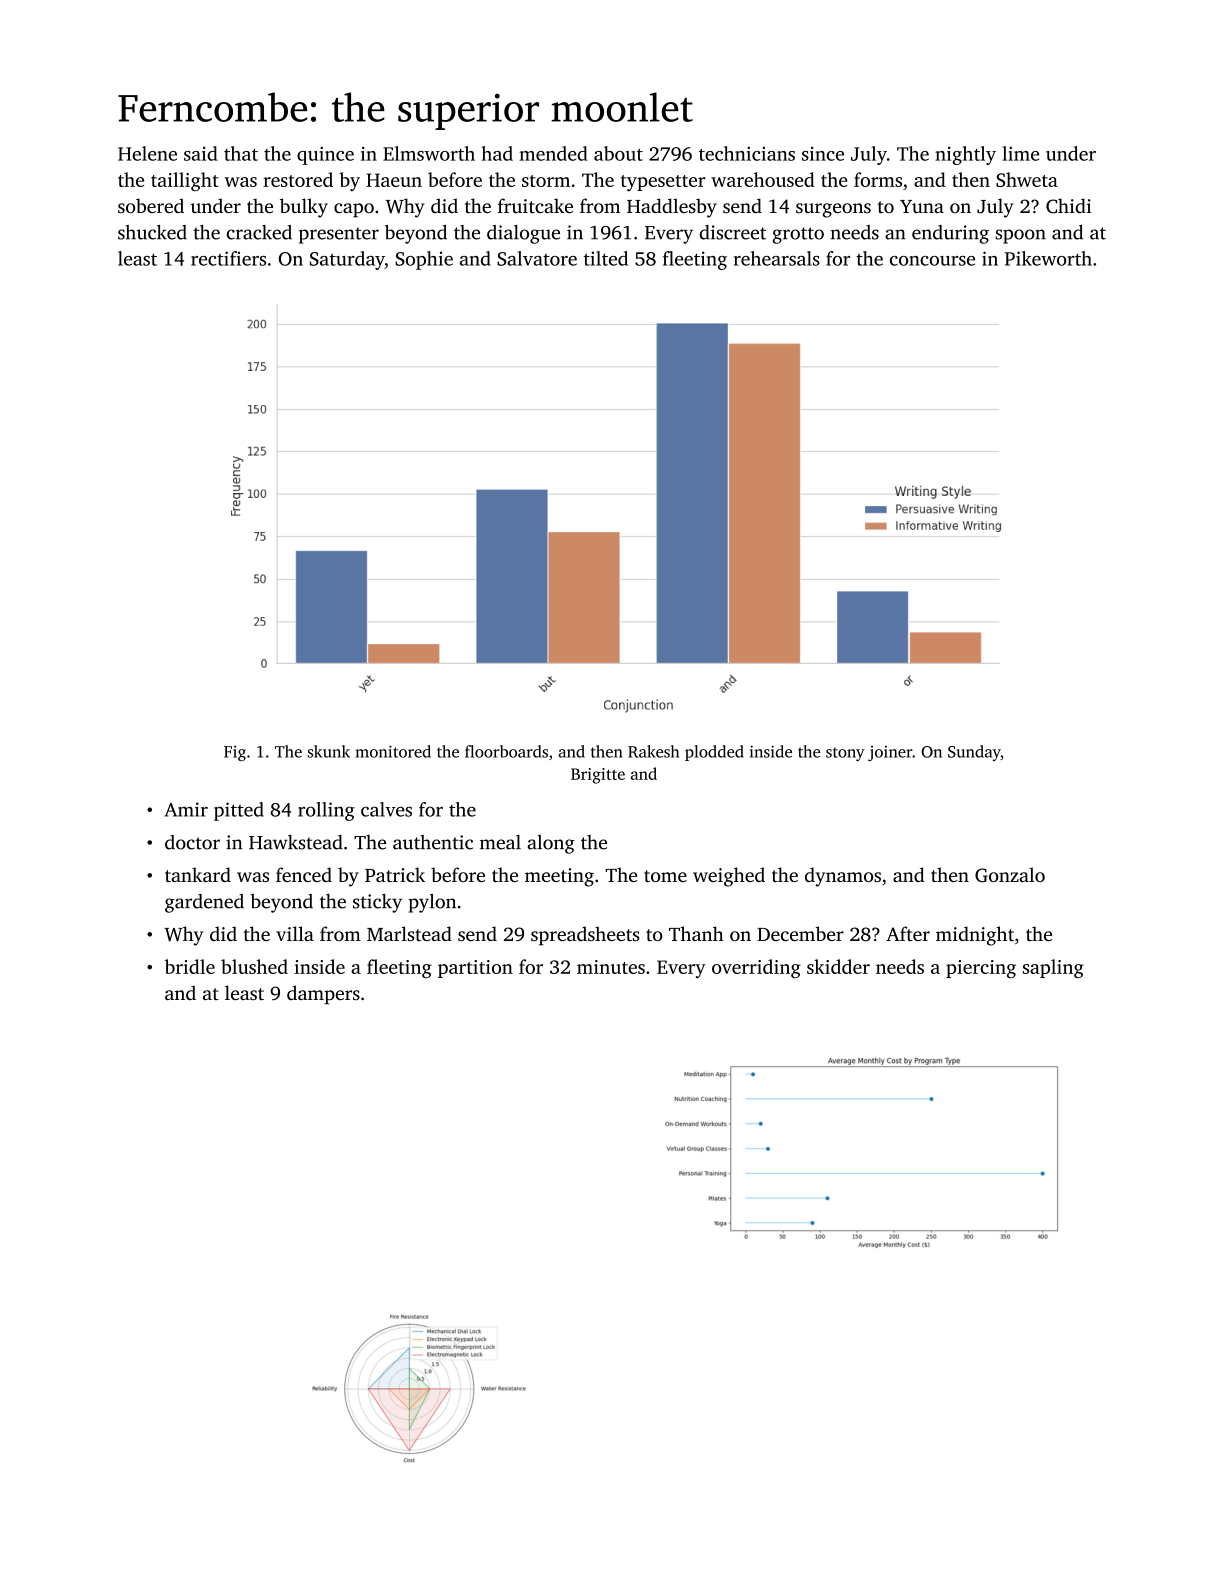 Image resolution: width=1228 pixels, height=1590 pixels. I want to click on mended, so click(553, 153).
